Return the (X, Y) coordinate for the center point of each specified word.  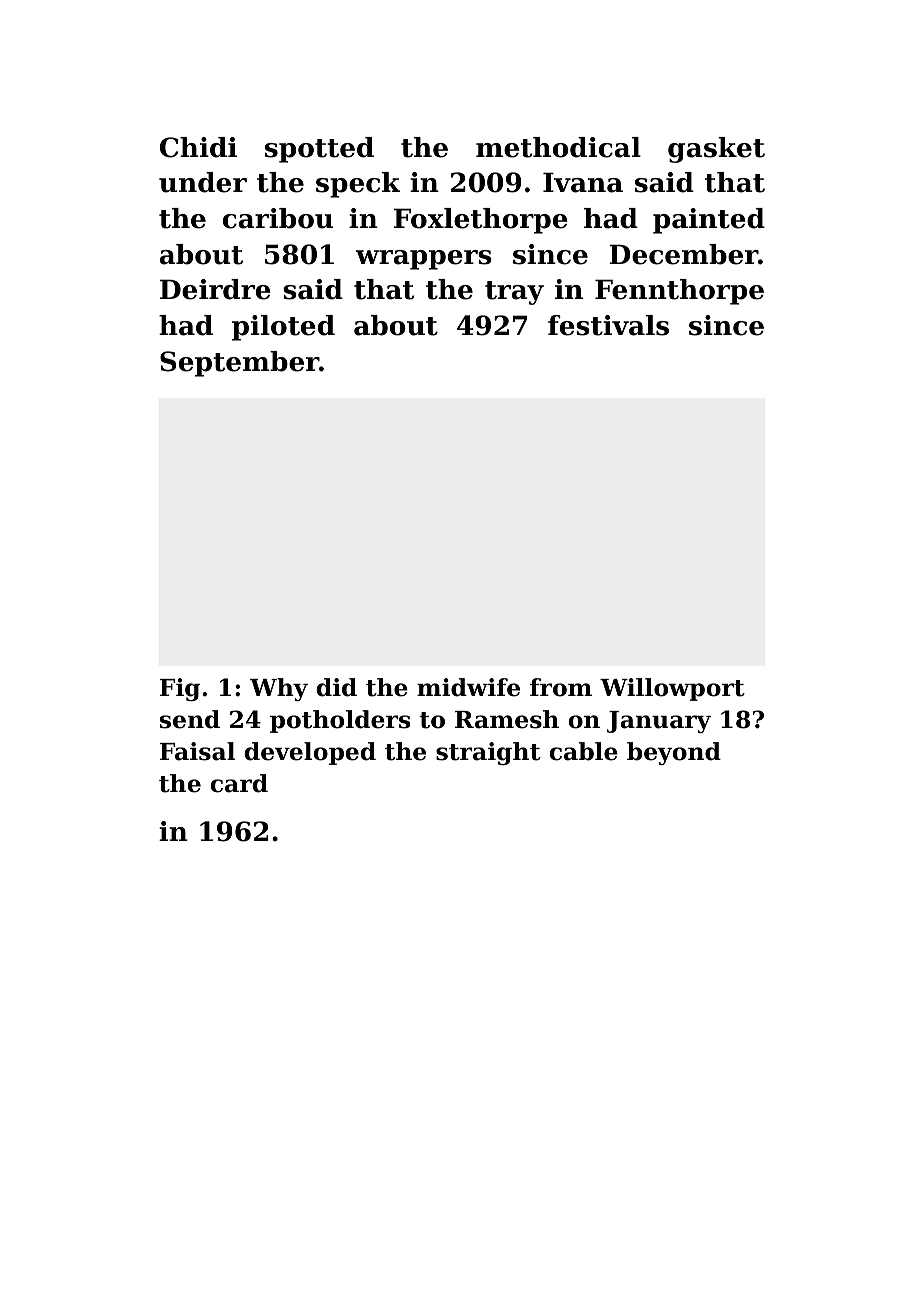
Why (279, 689)
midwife (468, 687)
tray (514, 293)
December (683, 254)
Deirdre (215, 289)
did (336, 687)
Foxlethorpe (481, 221)
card (239, 783)
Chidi (198, 147)
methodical (558, 147)
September (239, 364)
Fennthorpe (679, 292)
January (659, 722)
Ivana (583, 182)
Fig (180, 689)
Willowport (672, 689)
